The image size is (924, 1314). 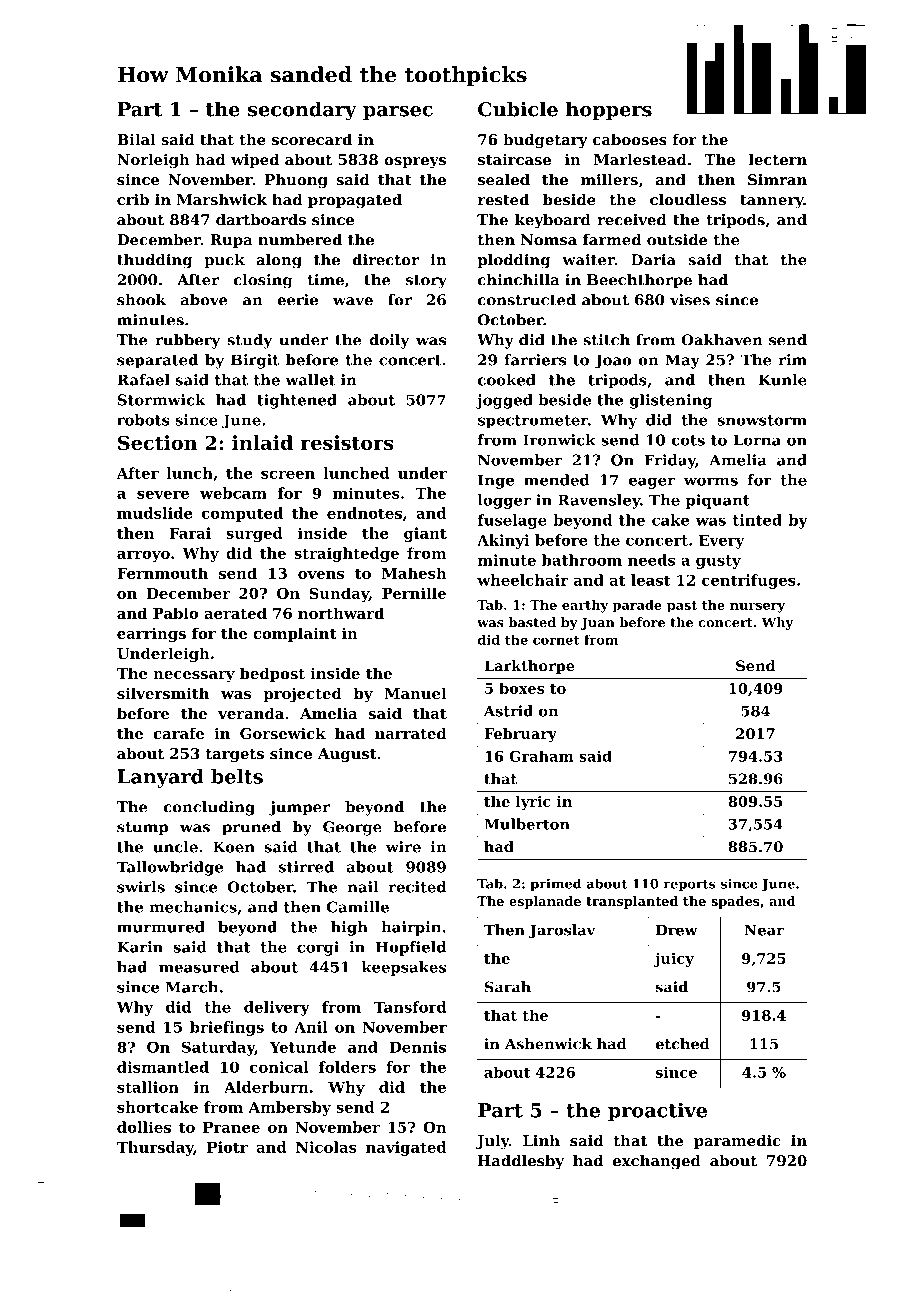 I want to click on Piotr, so click(x=227, y=1147).
